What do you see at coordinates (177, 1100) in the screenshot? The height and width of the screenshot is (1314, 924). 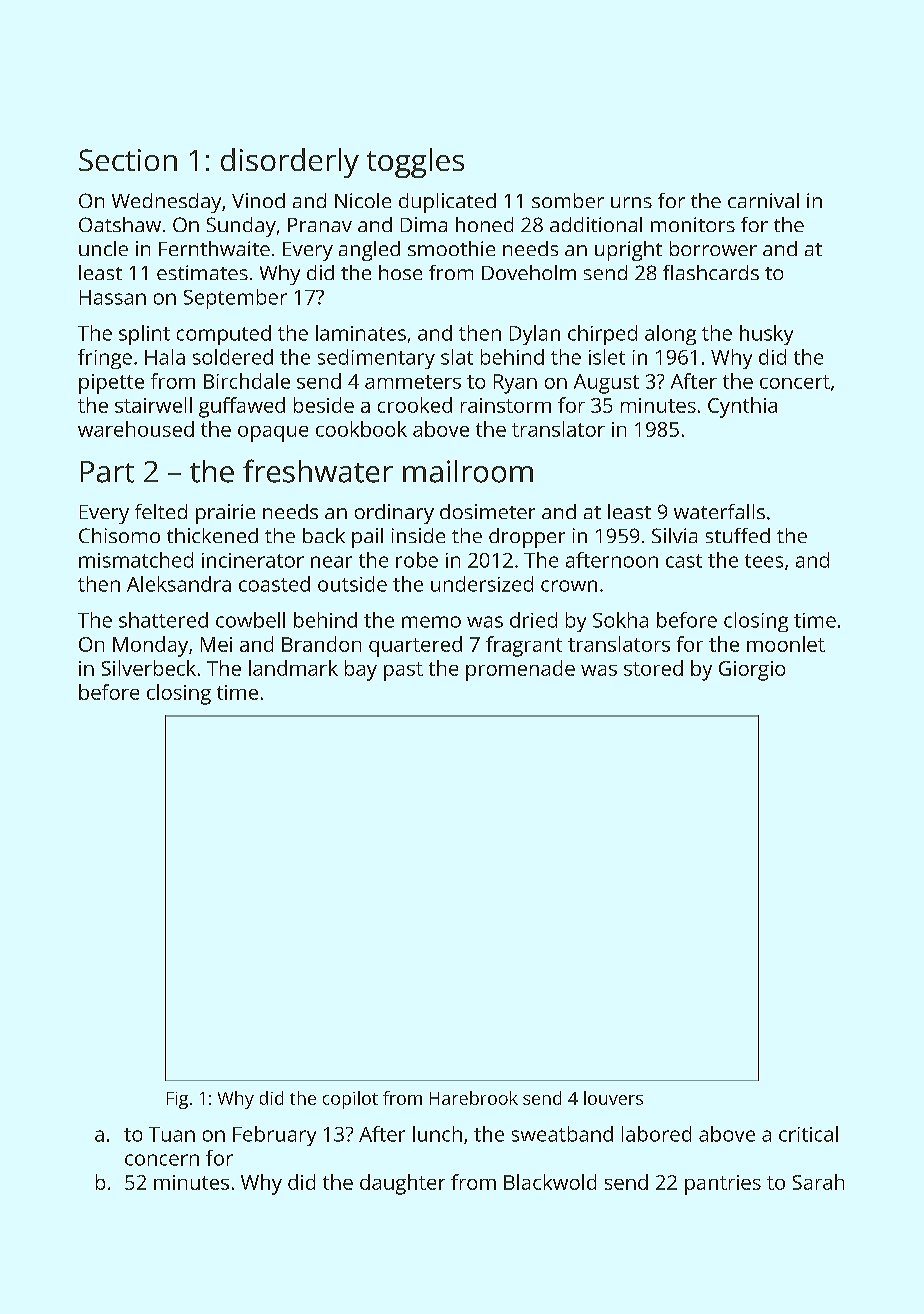 I see `Fig` at bounding box center [177, 1100].
